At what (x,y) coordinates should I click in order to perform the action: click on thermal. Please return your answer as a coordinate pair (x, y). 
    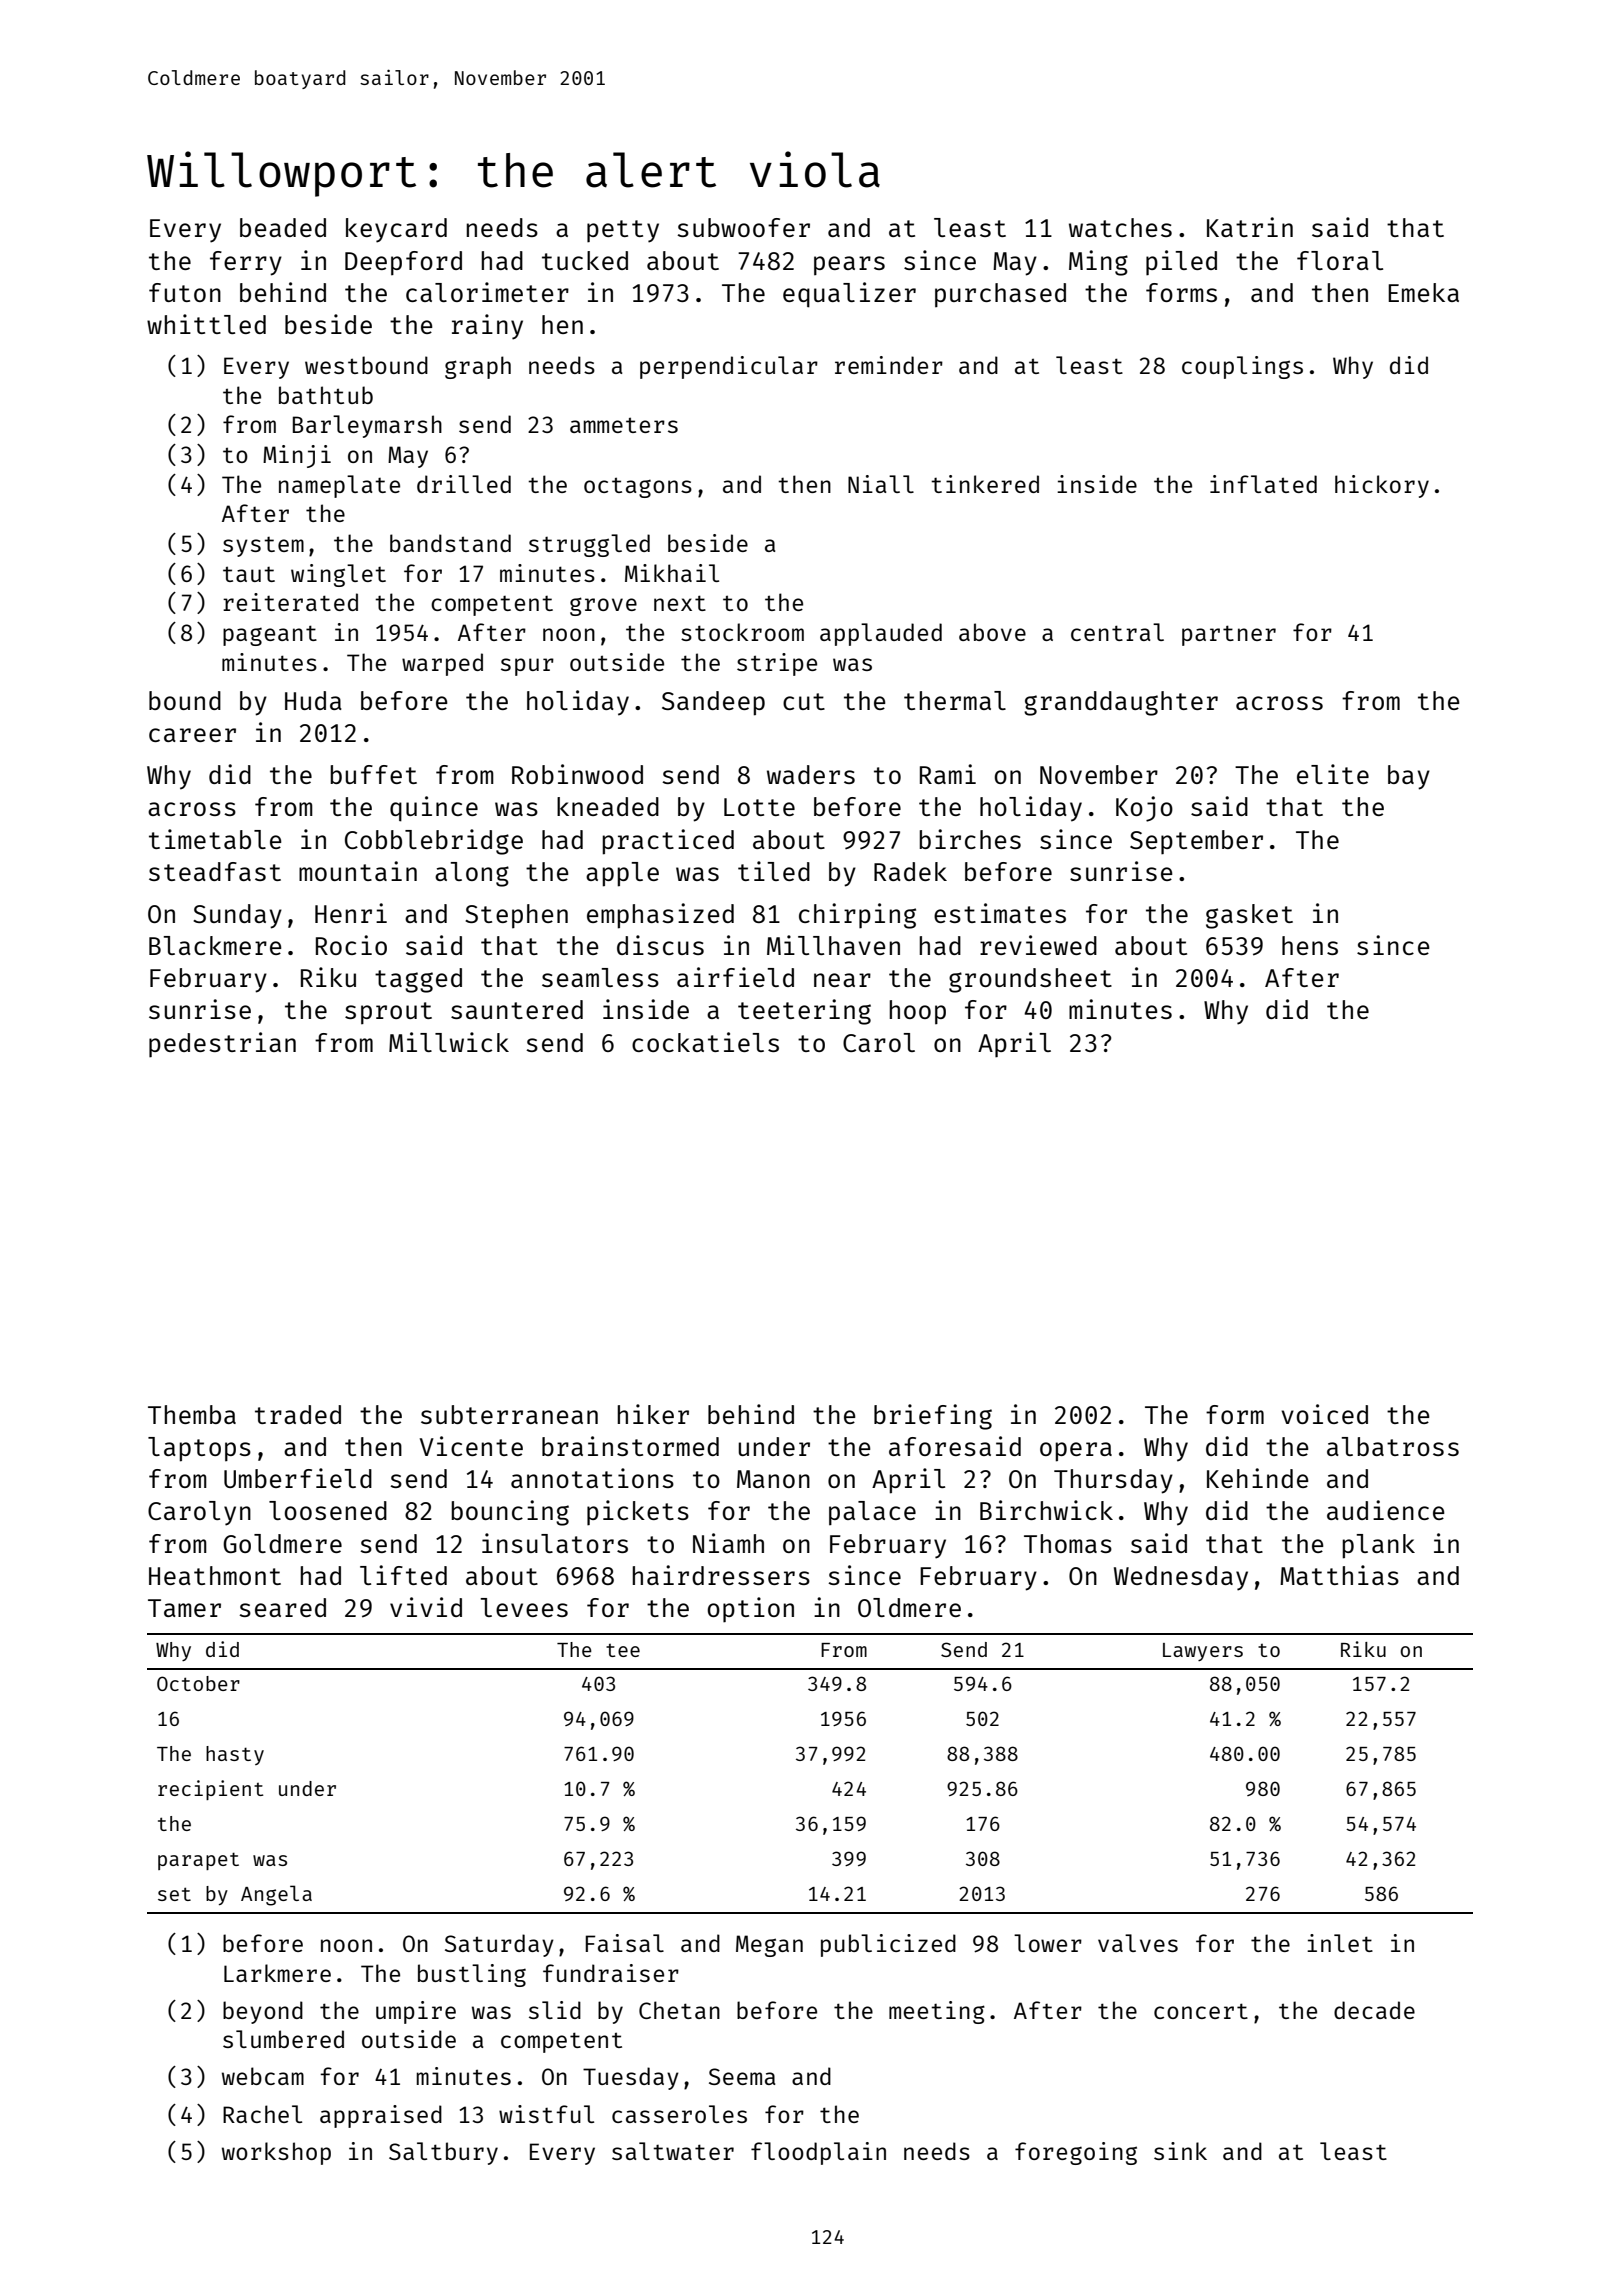
    Looking at the image, I should click on (955, 700).
